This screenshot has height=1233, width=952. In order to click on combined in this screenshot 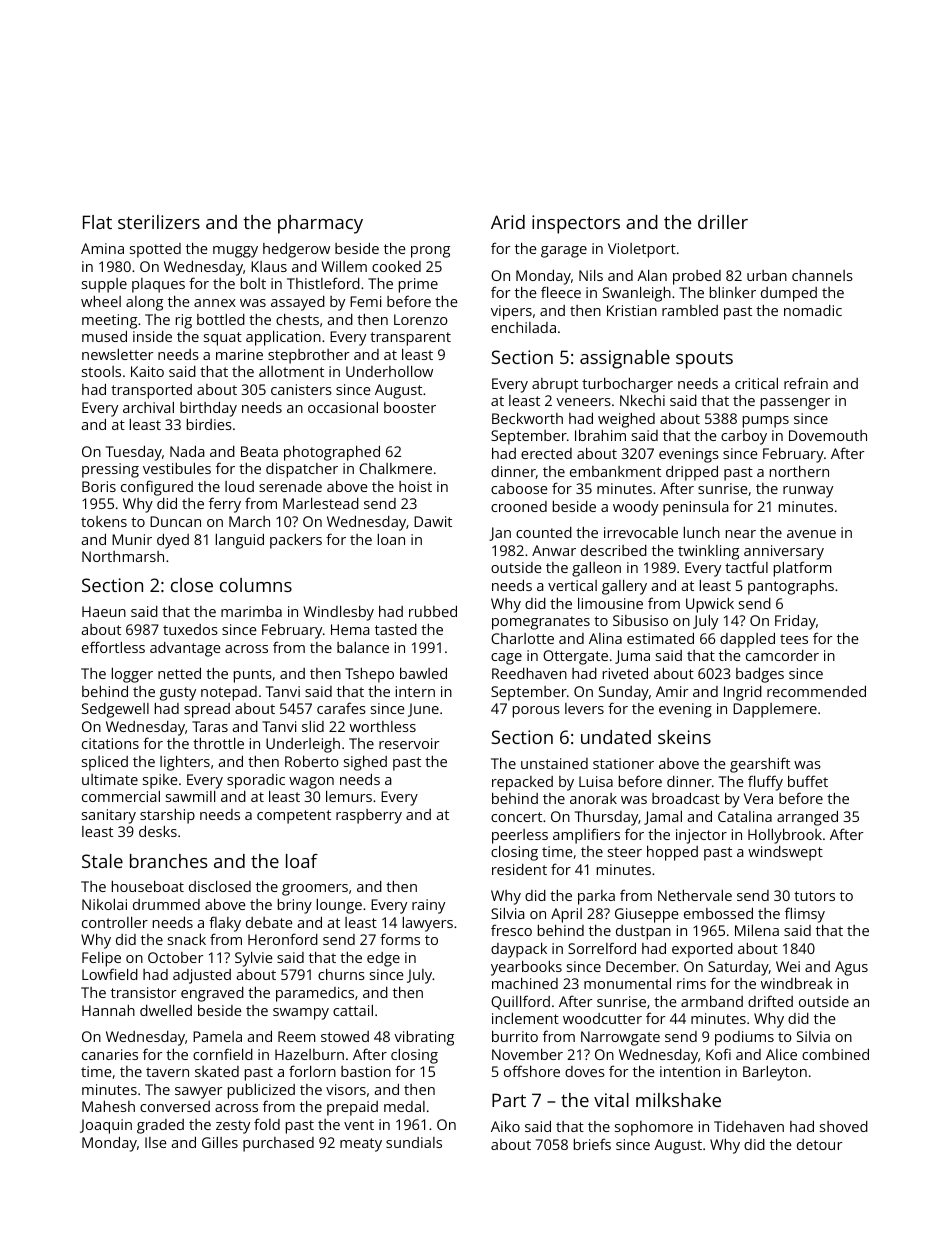, I will do `click(835, 1054)`.
